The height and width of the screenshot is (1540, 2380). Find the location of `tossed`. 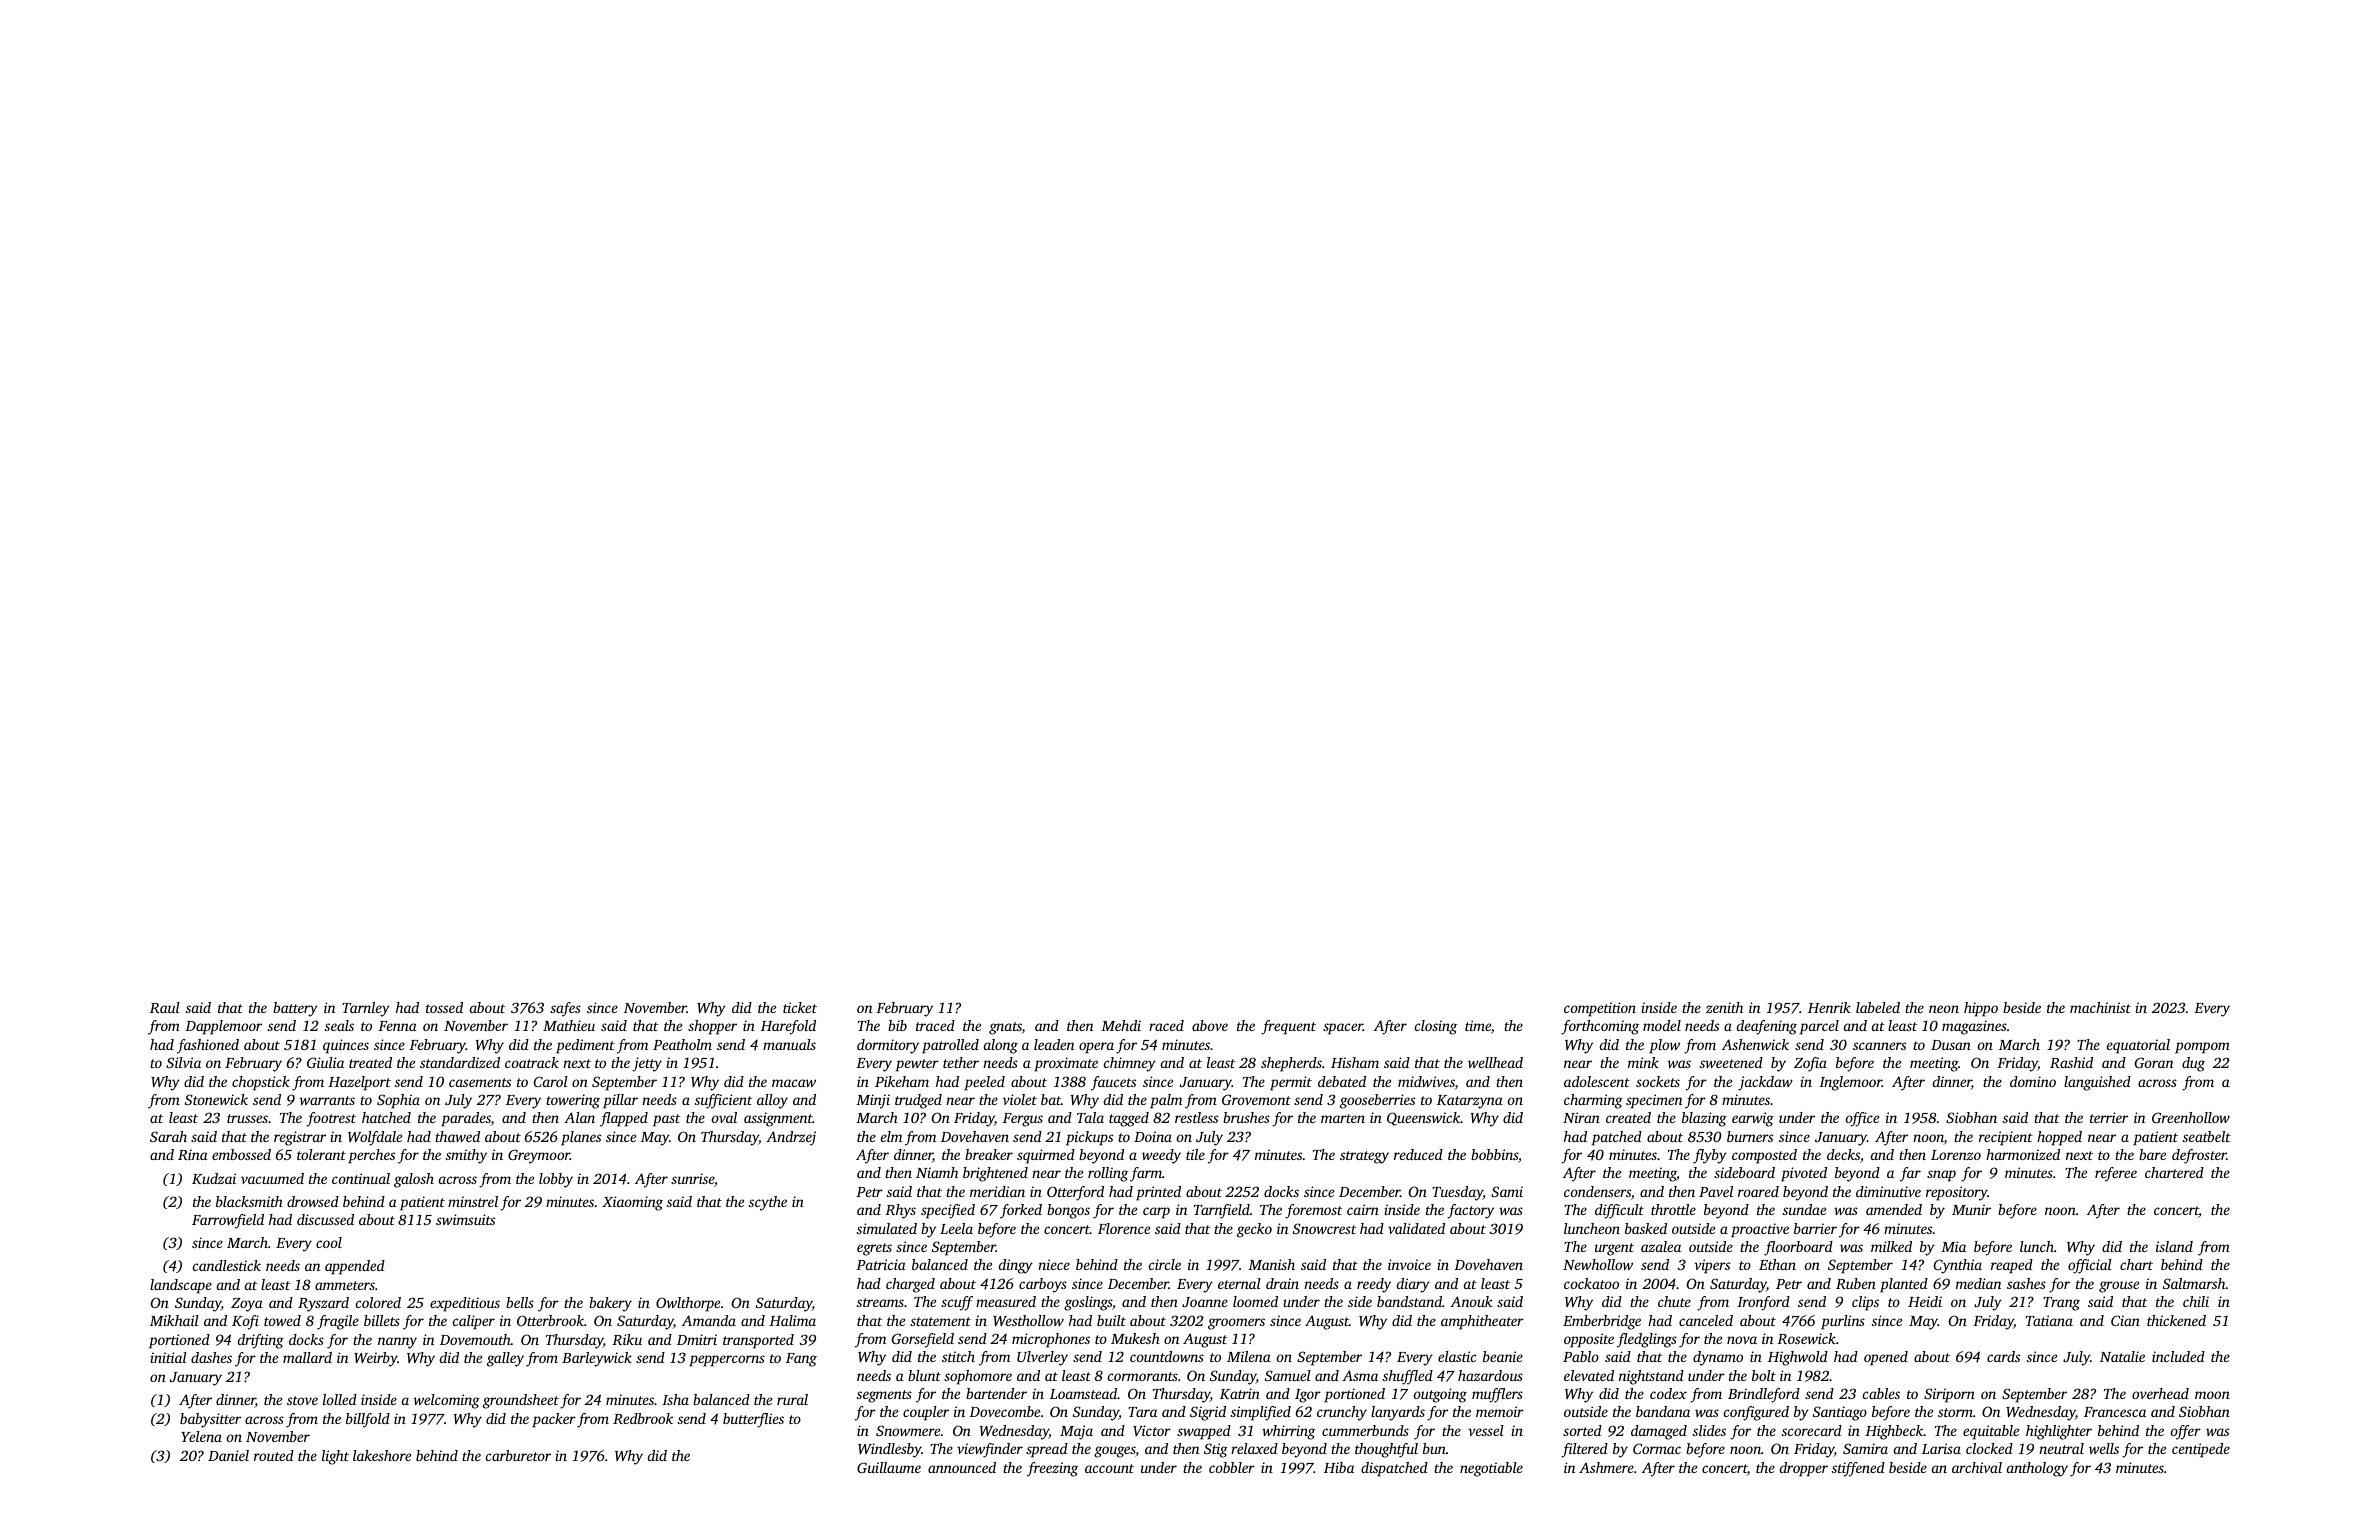

tossed is located at coordinates (444, 1007).
